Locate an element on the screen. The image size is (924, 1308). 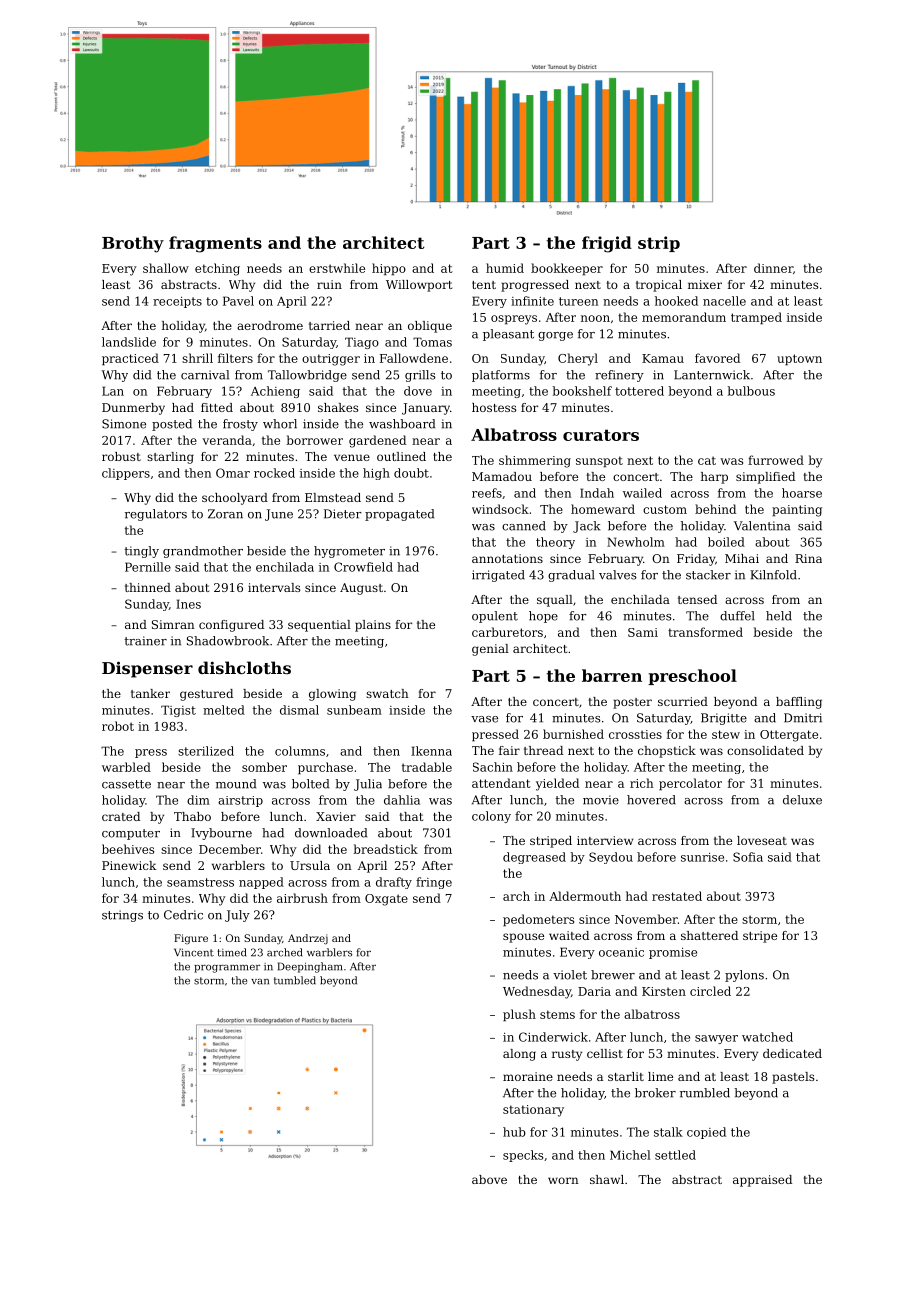
Newholm is located at coordinates (636, 542).
